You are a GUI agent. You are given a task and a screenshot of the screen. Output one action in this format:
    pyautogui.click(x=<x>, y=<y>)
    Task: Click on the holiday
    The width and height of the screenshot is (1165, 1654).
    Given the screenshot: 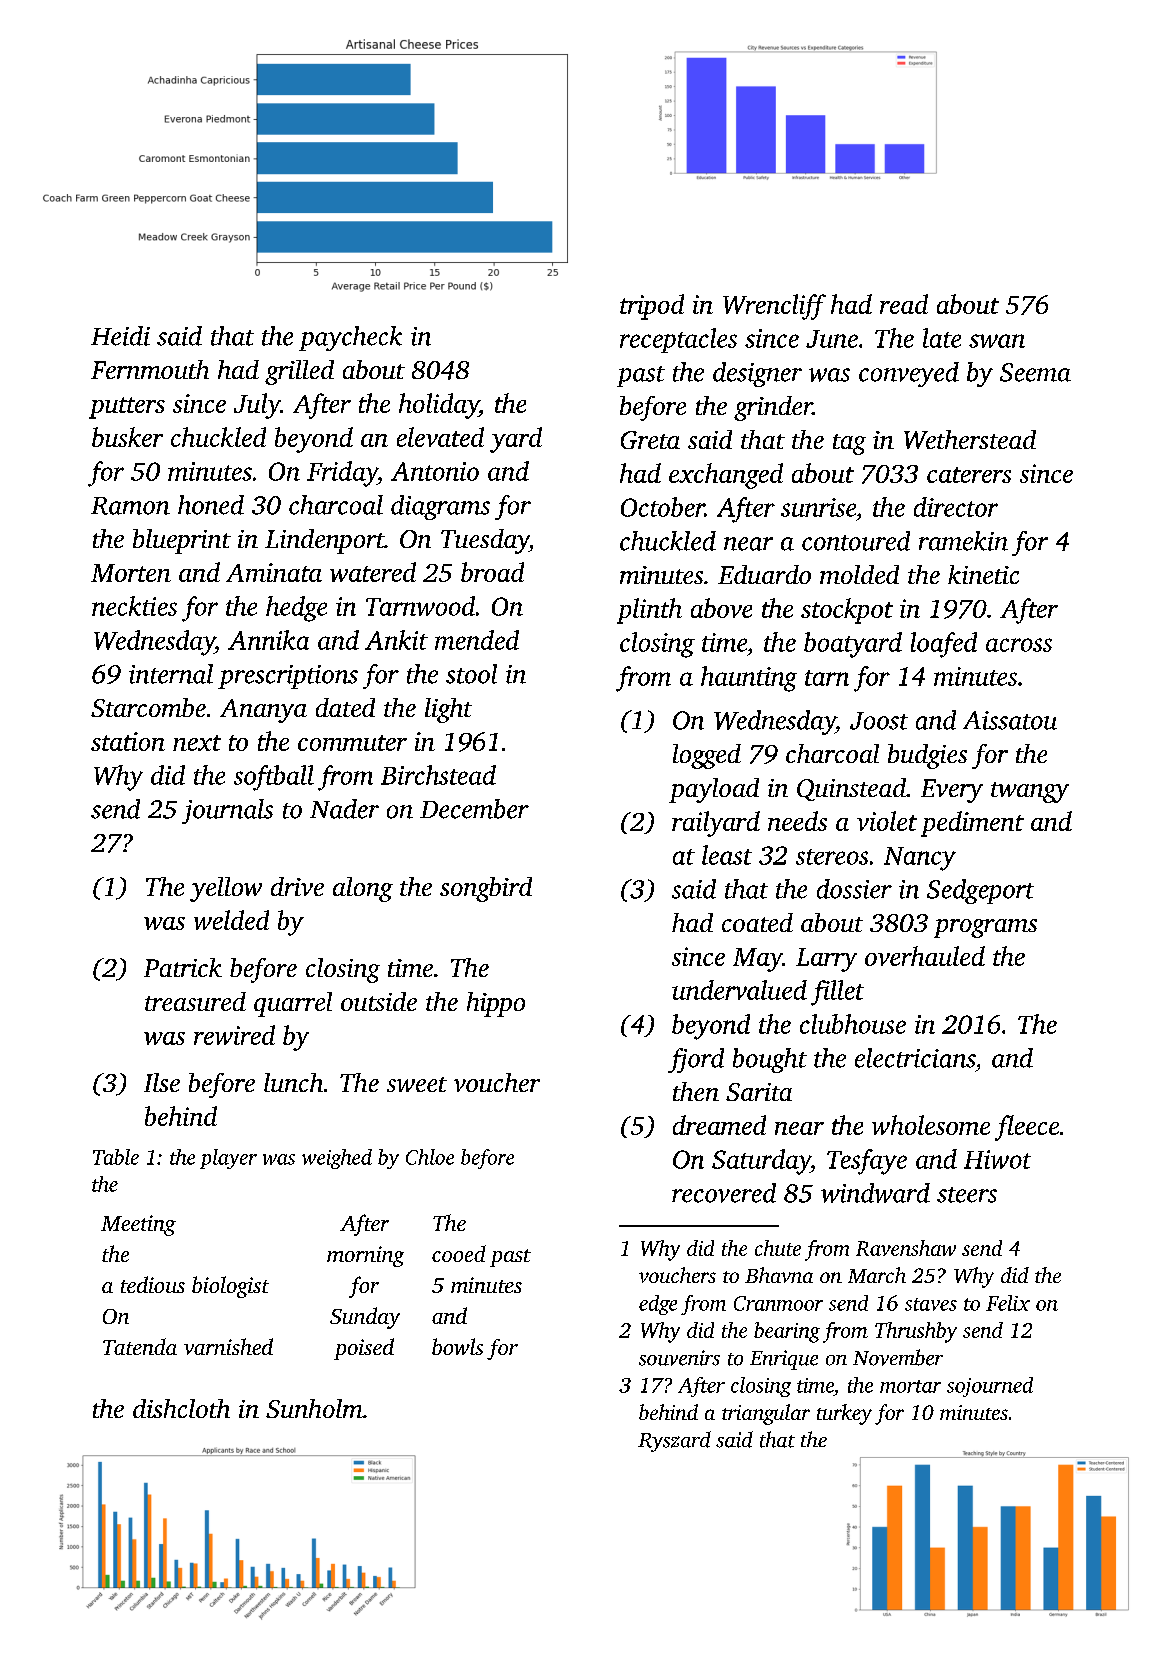 What is the action you would take?
    pyautogui.click(x=439, y=406)
